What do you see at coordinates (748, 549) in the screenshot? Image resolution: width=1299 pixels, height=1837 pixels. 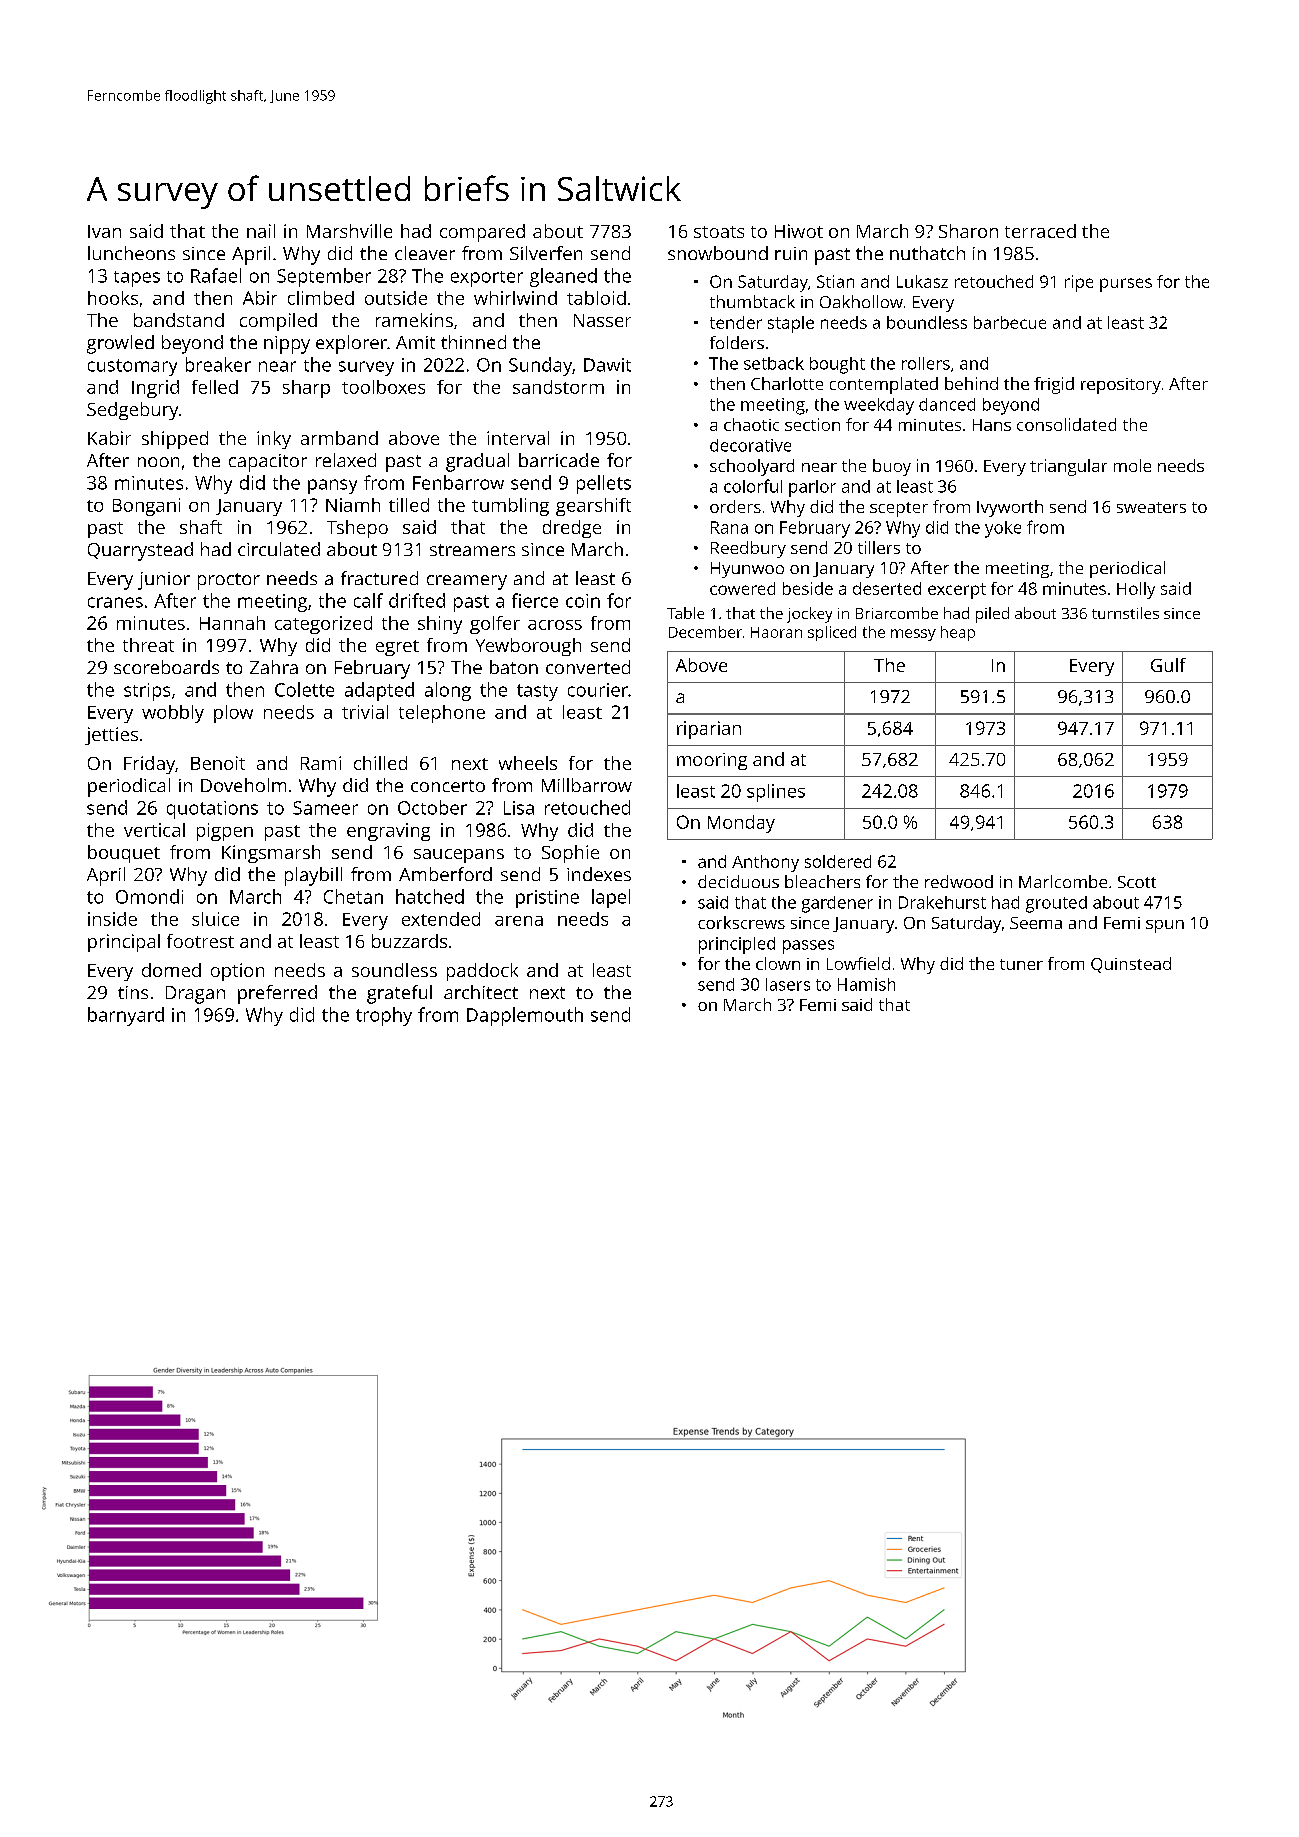 I see `Reedbury` at bounding box center [748, 549].
